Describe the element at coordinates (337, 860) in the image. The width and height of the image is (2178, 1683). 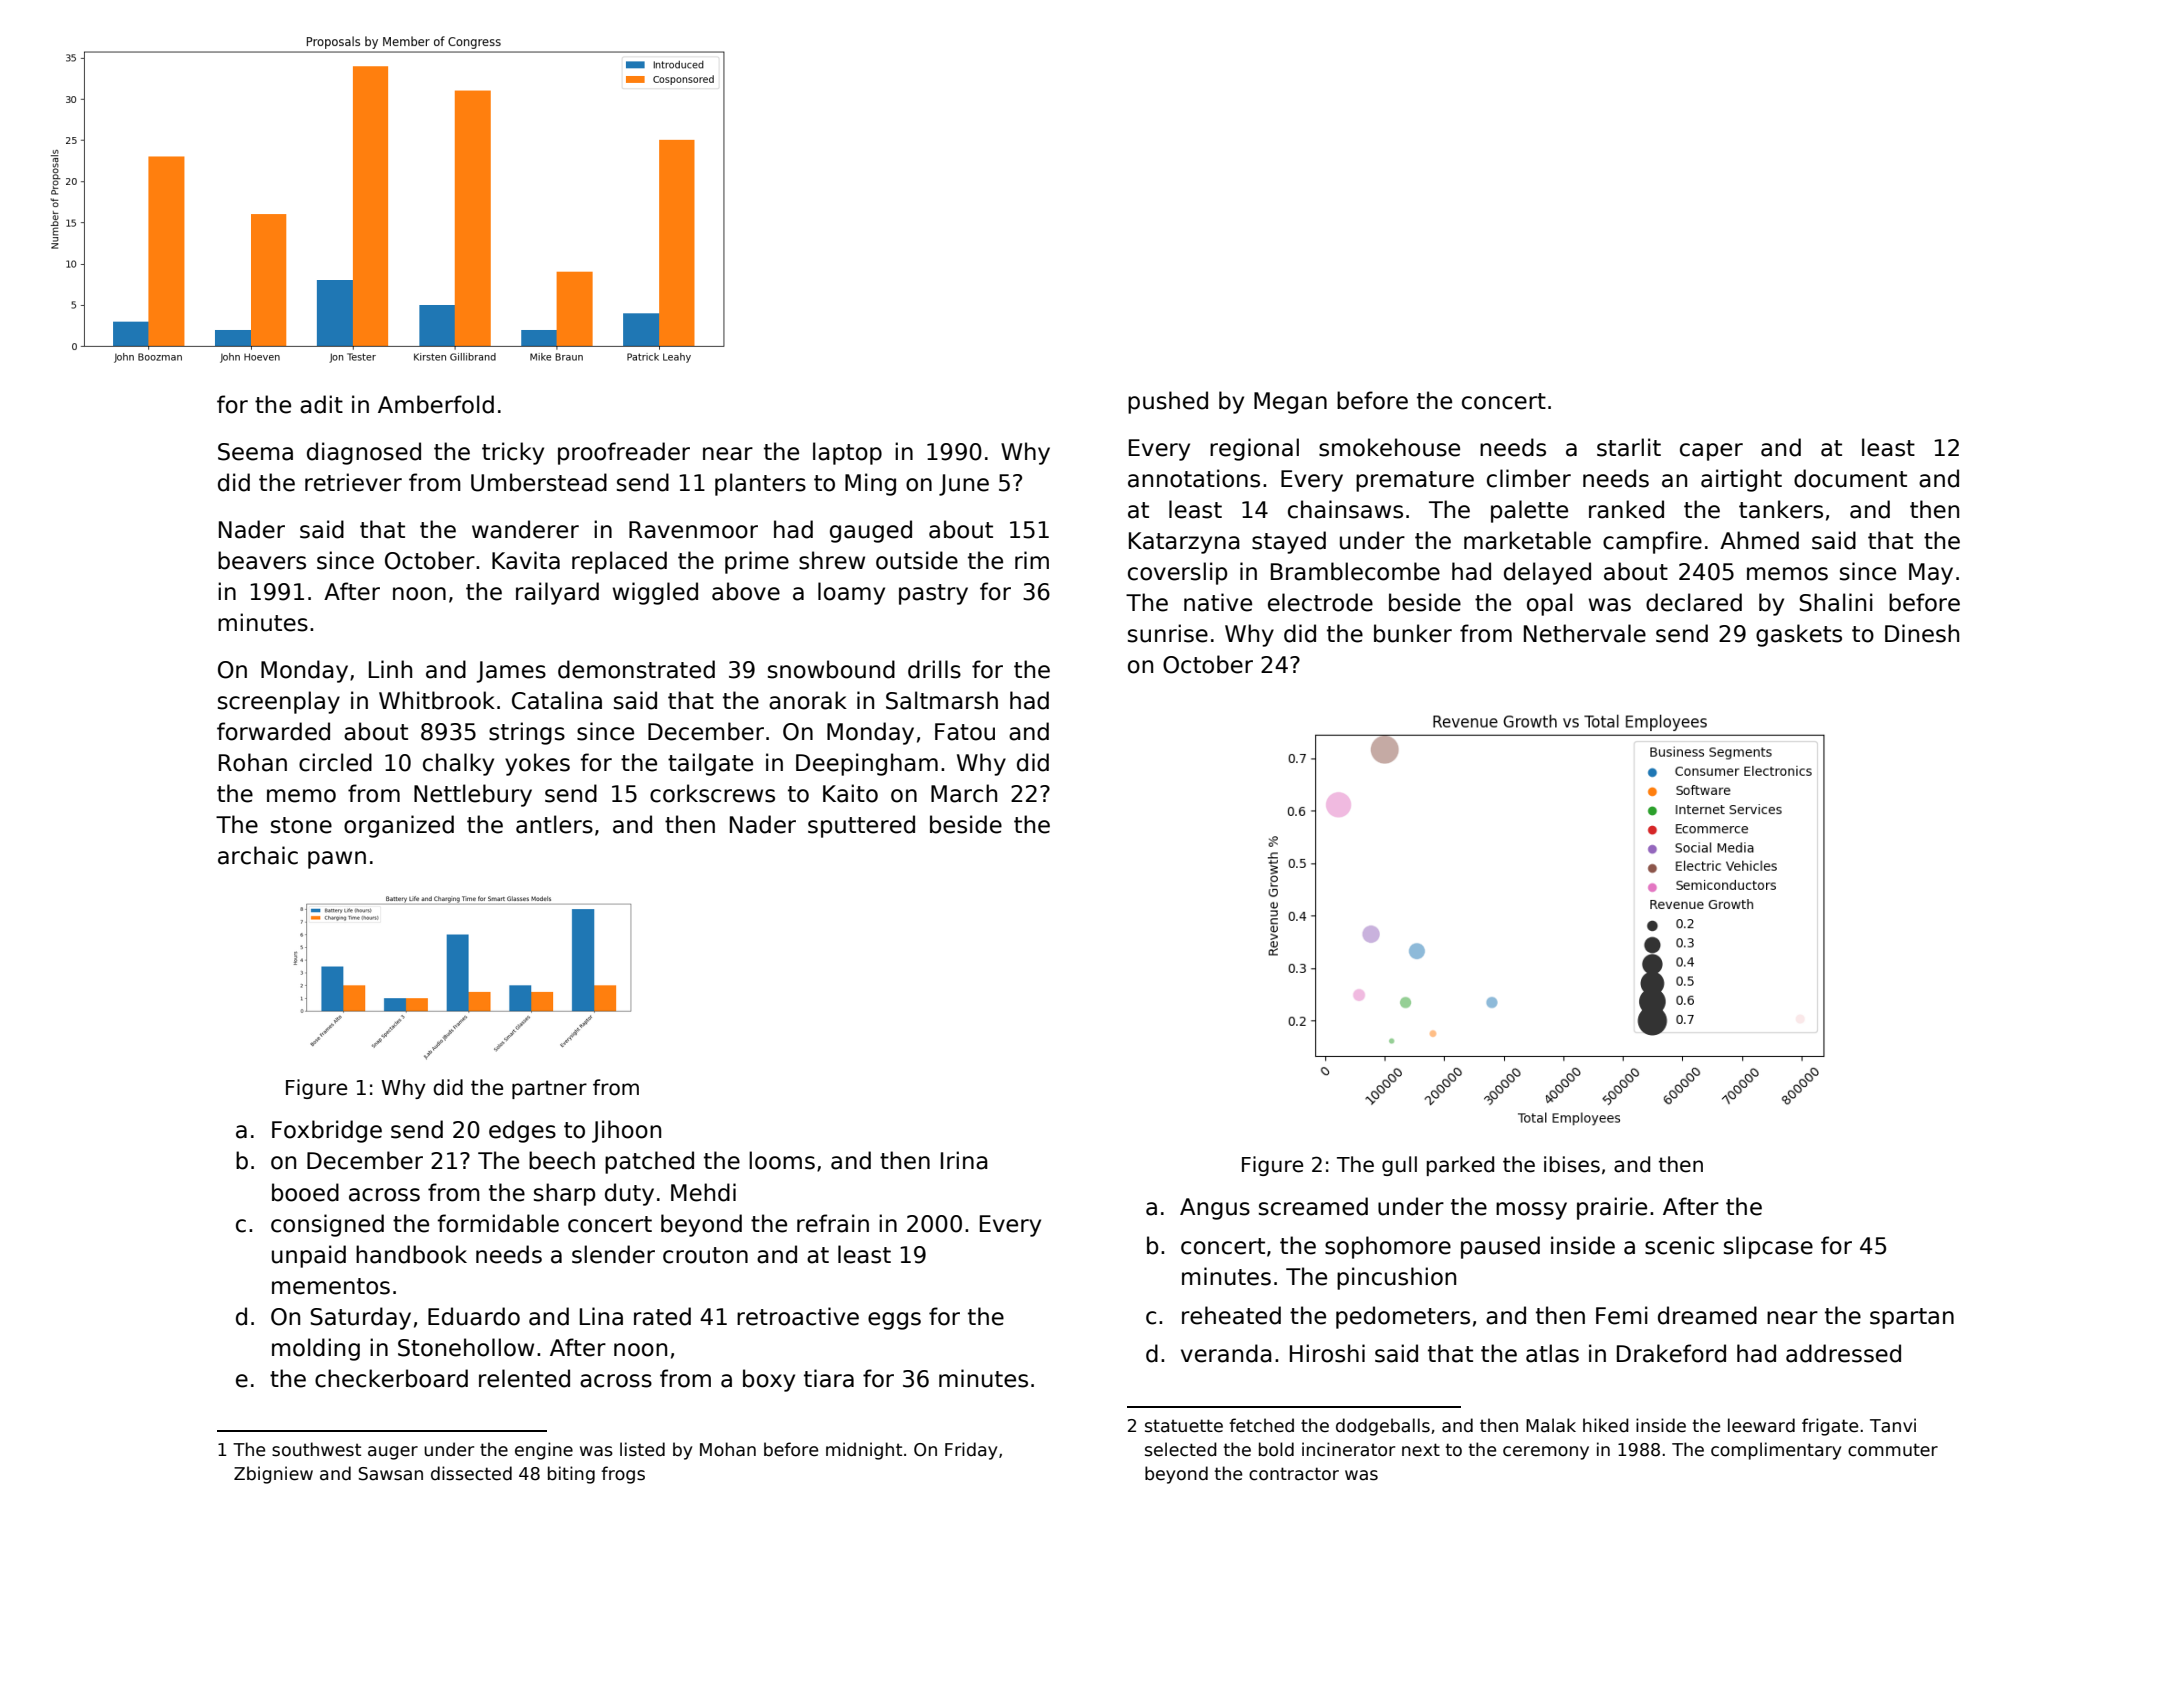
I see `pawn` at that location.
